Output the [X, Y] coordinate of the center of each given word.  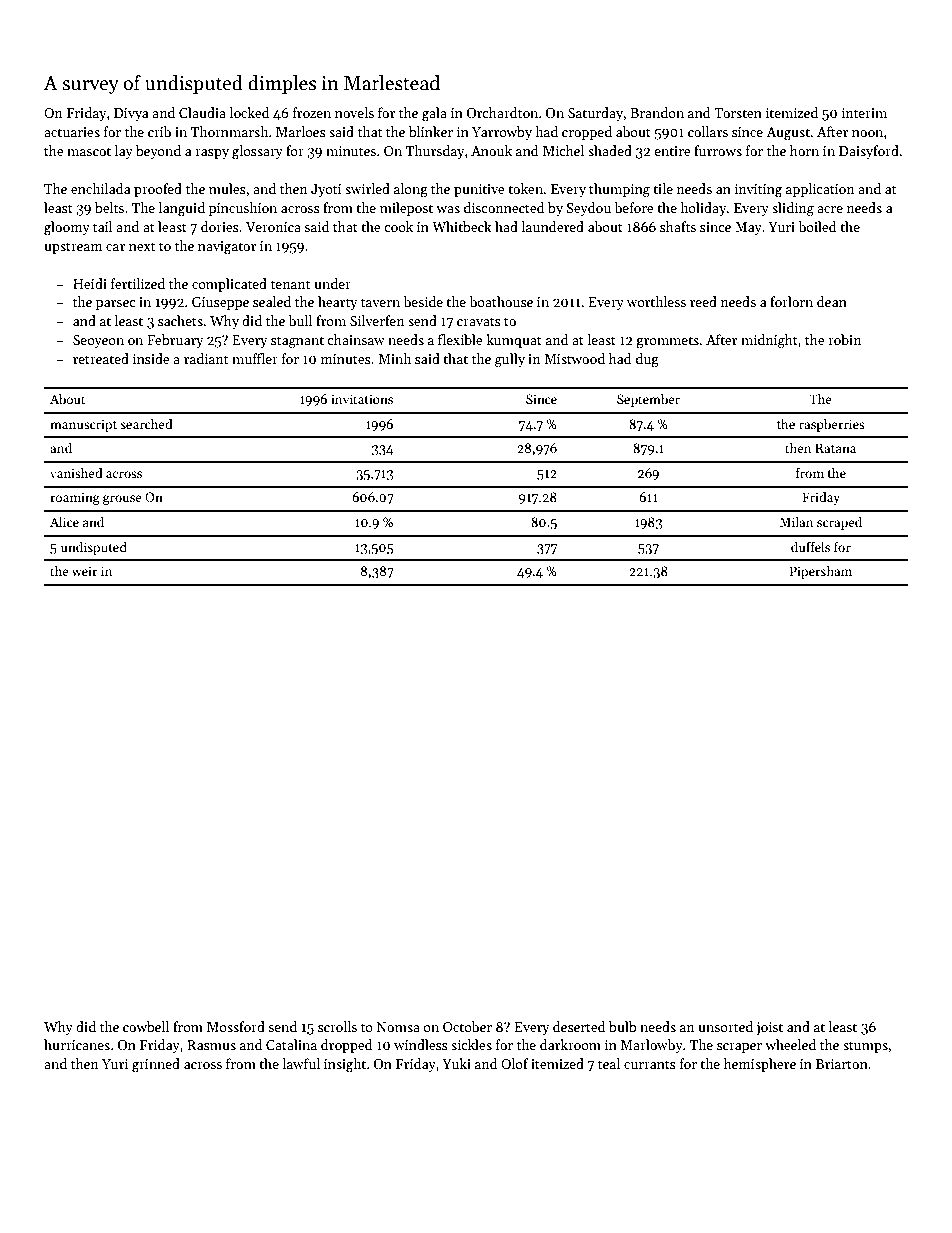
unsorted [725, 1026]
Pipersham [821, 572]
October [467, 1026]
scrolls [337, 1026]
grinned [156, 1065]
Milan [796, 522]
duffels [810, 547]
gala [434, 114]
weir [85, 571]
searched [146, 424]
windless [421, 1044]
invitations [362, 399]
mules [227, 188]
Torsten [738, 113]
